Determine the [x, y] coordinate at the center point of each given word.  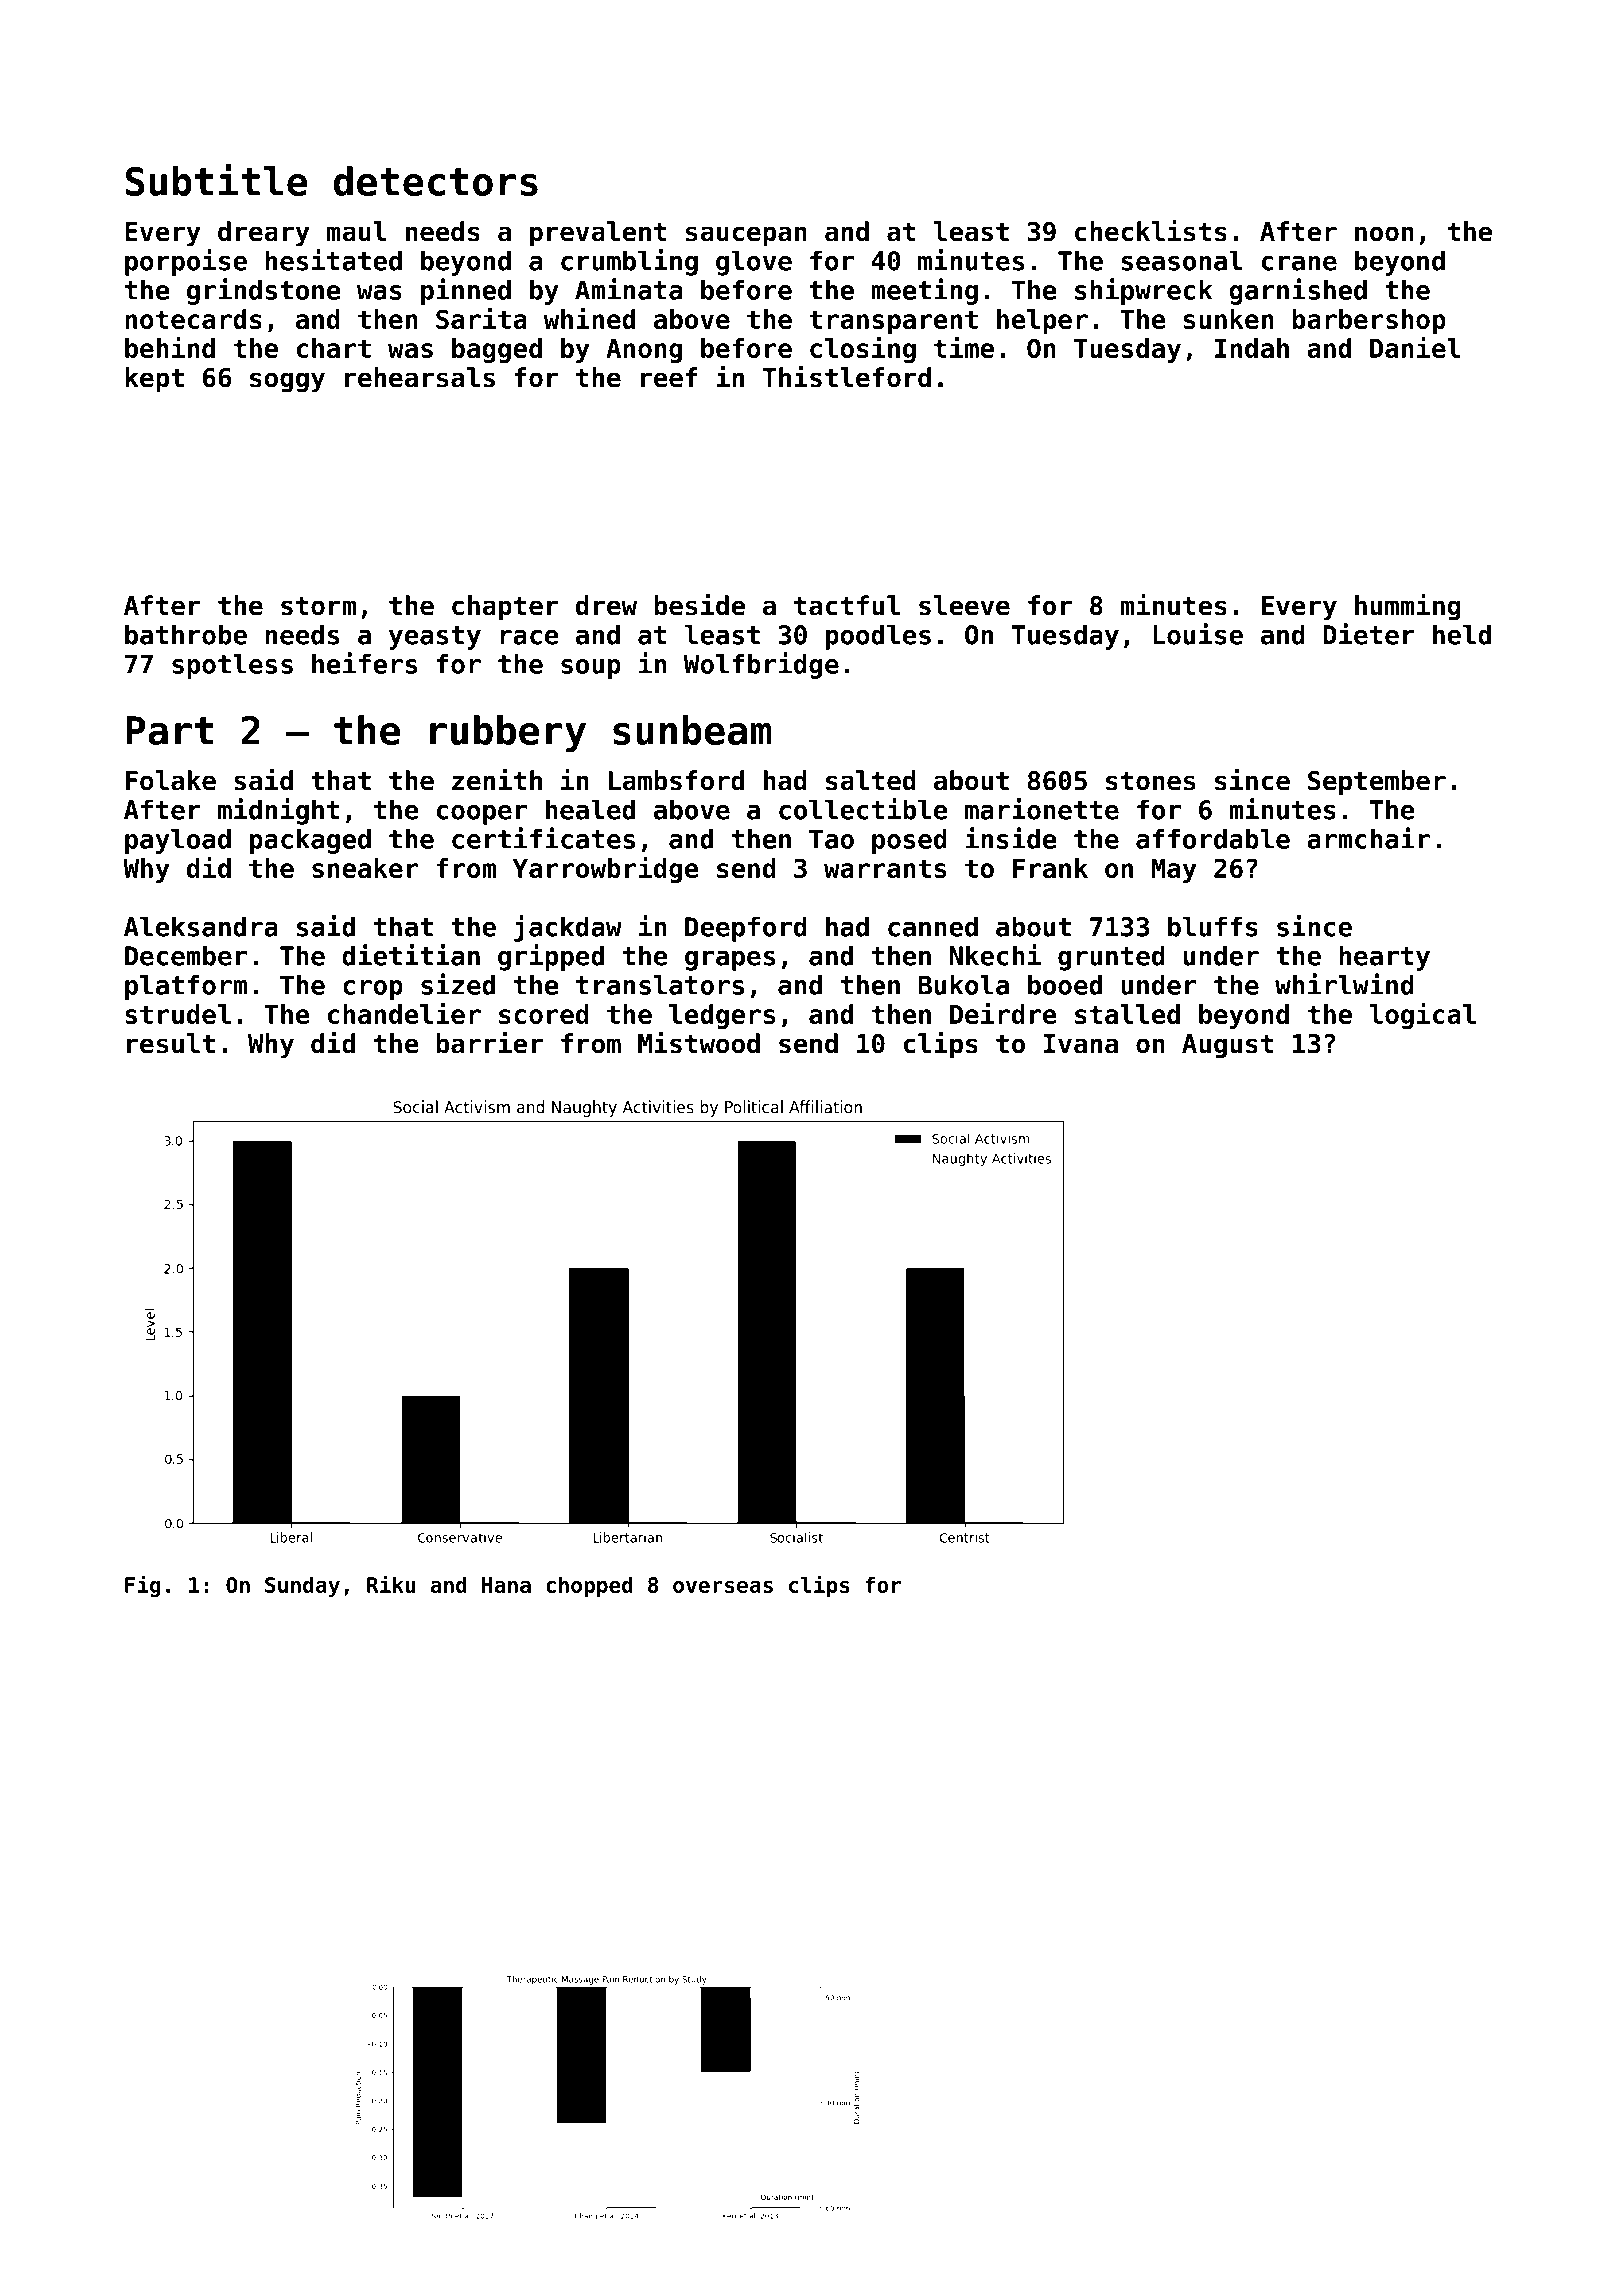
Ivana [1081, 1044]
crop [373, 990]
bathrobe [186, 634]
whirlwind [1344, 984]
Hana [506, 1585]
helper [1042, 321]
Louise [1198, 634]
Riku [391, 1584]
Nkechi [995, 955]
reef [669, 377]
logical [1423, 1015]
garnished [1298, 291]
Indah [1252, 348]
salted [871, 780]
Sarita [481, 318]
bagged [497, 350]
